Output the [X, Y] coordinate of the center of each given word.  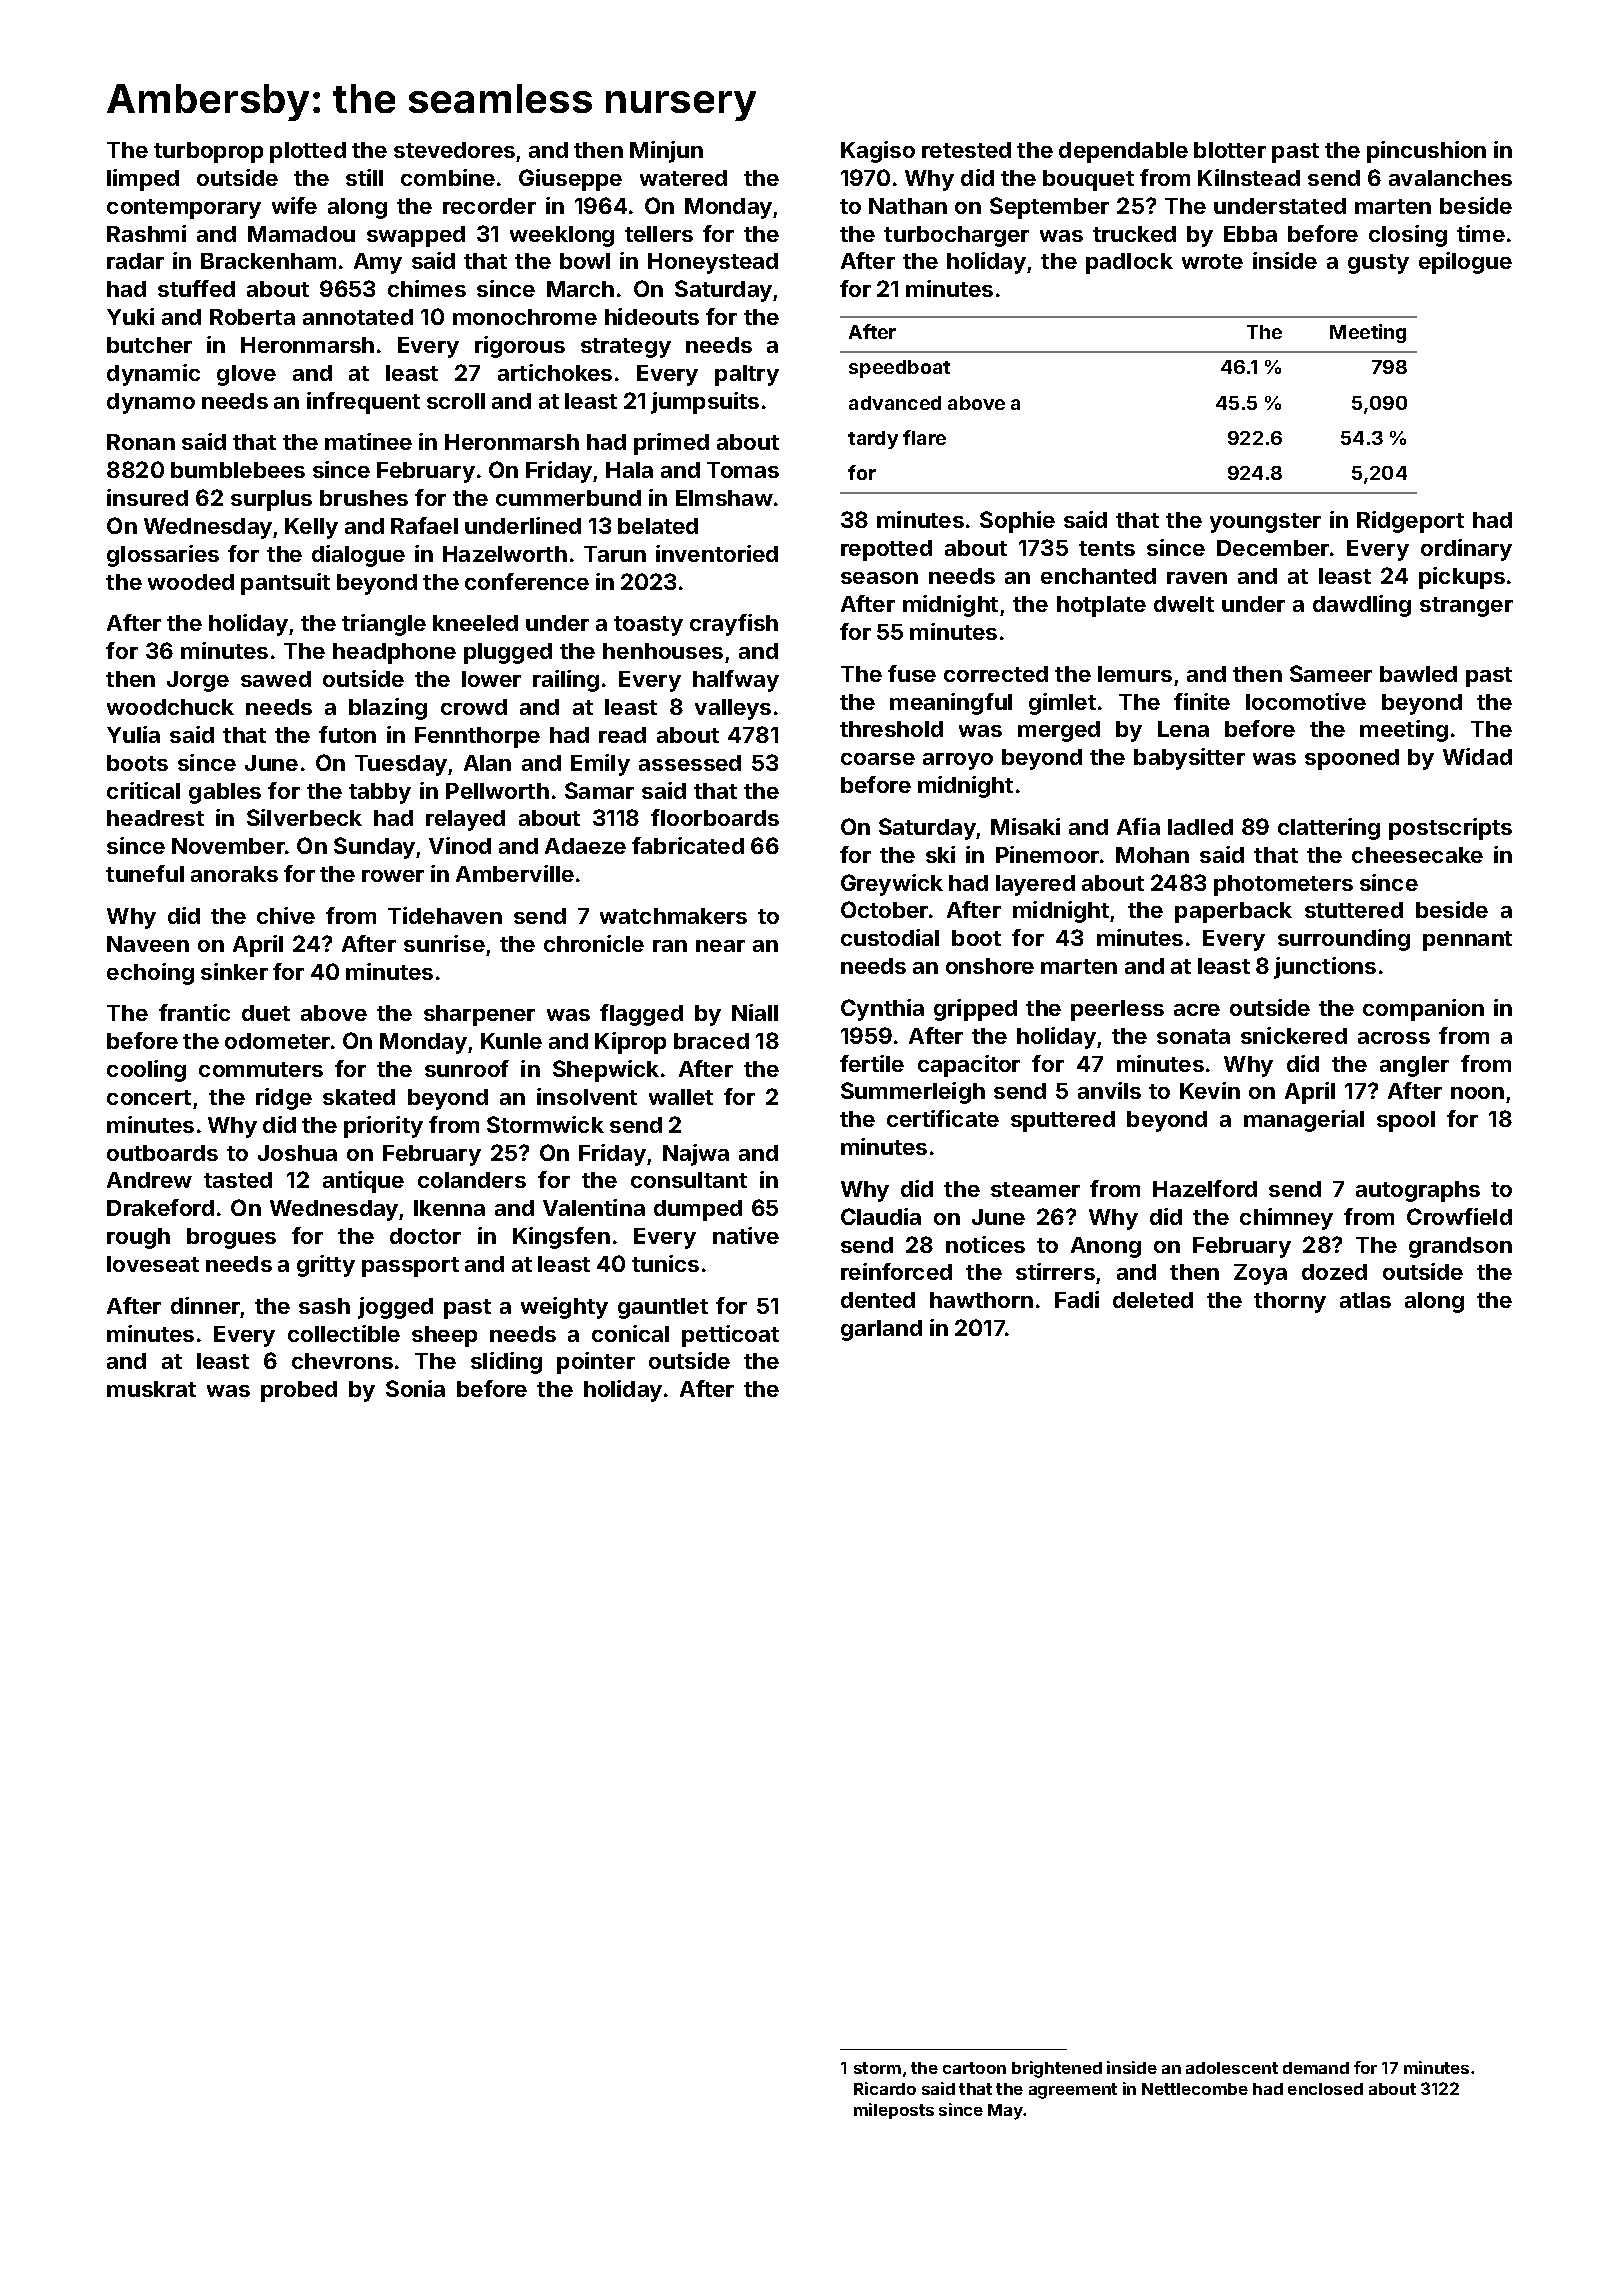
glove [246, 375]
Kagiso [878, 152]
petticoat [730, 1336]
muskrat [151, 1389]
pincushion [1426, 152]
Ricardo [885, 2088]
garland [881, 1330]
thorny [1290, 1302]
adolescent [1232, 2068]
